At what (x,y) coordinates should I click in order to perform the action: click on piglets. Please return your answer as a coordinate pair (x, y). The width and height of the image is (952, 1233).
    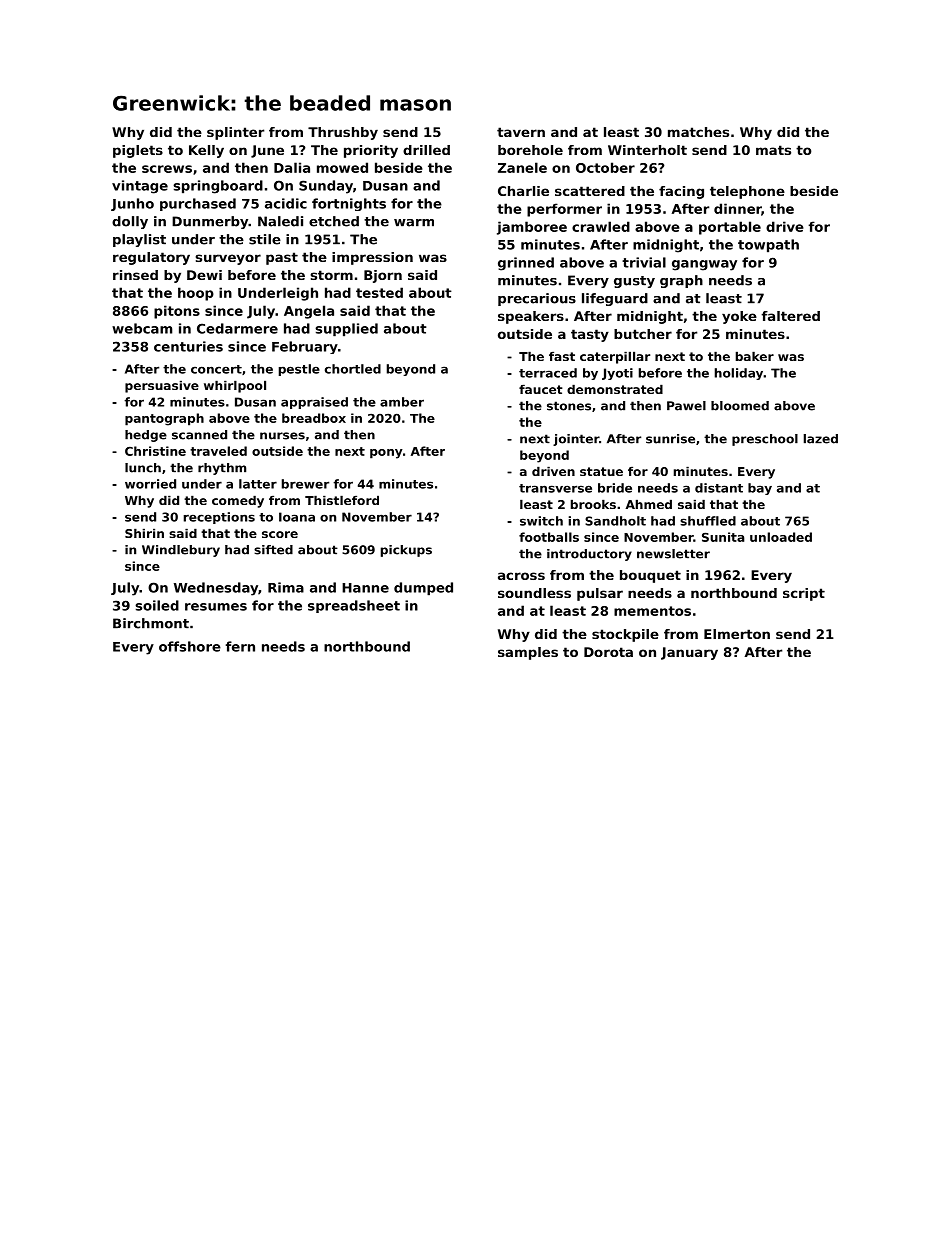
    Looking at the image, I should click on (138, 151).
